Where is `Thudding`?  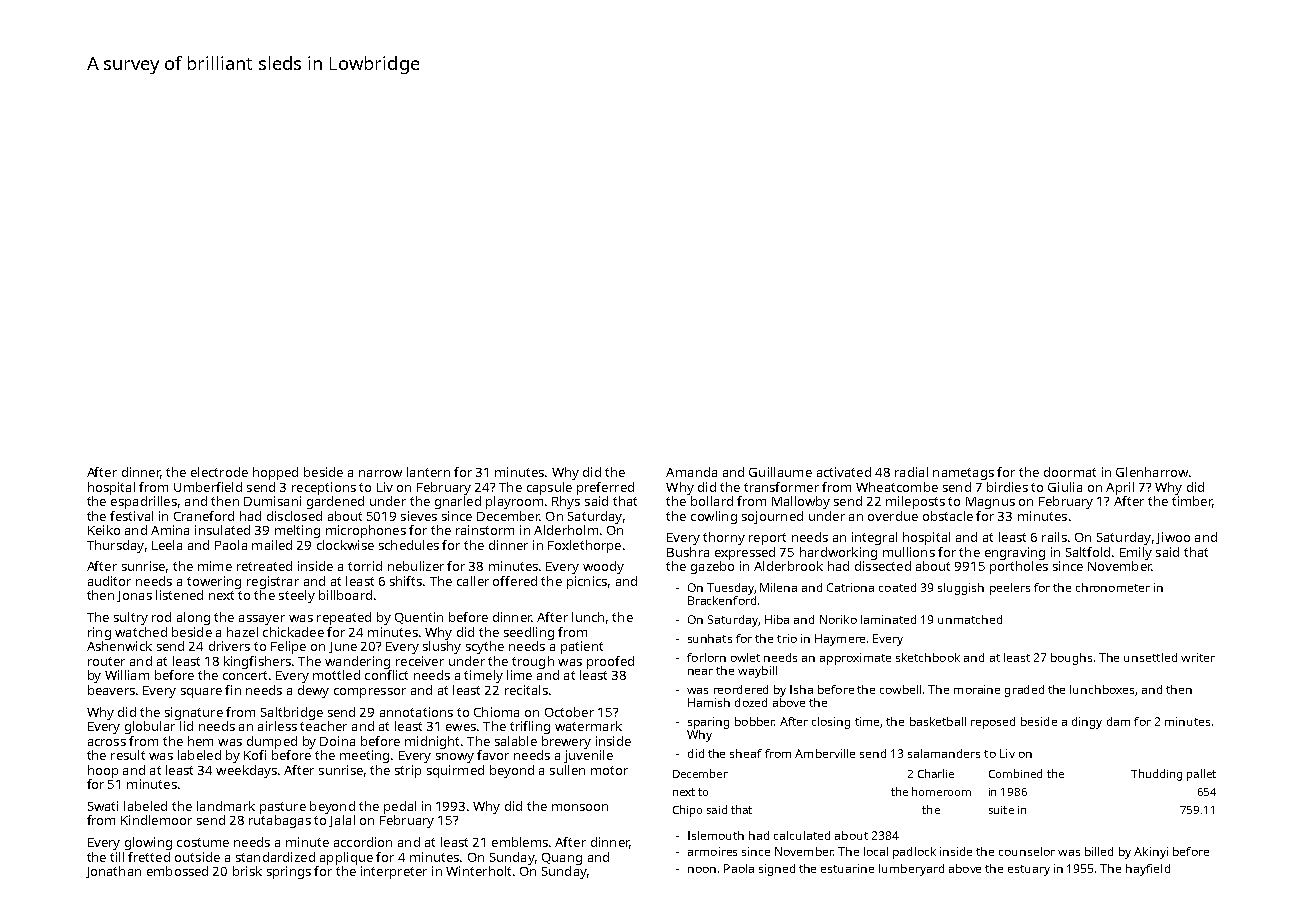 Thudding is located at coordinates (1156, 775).
